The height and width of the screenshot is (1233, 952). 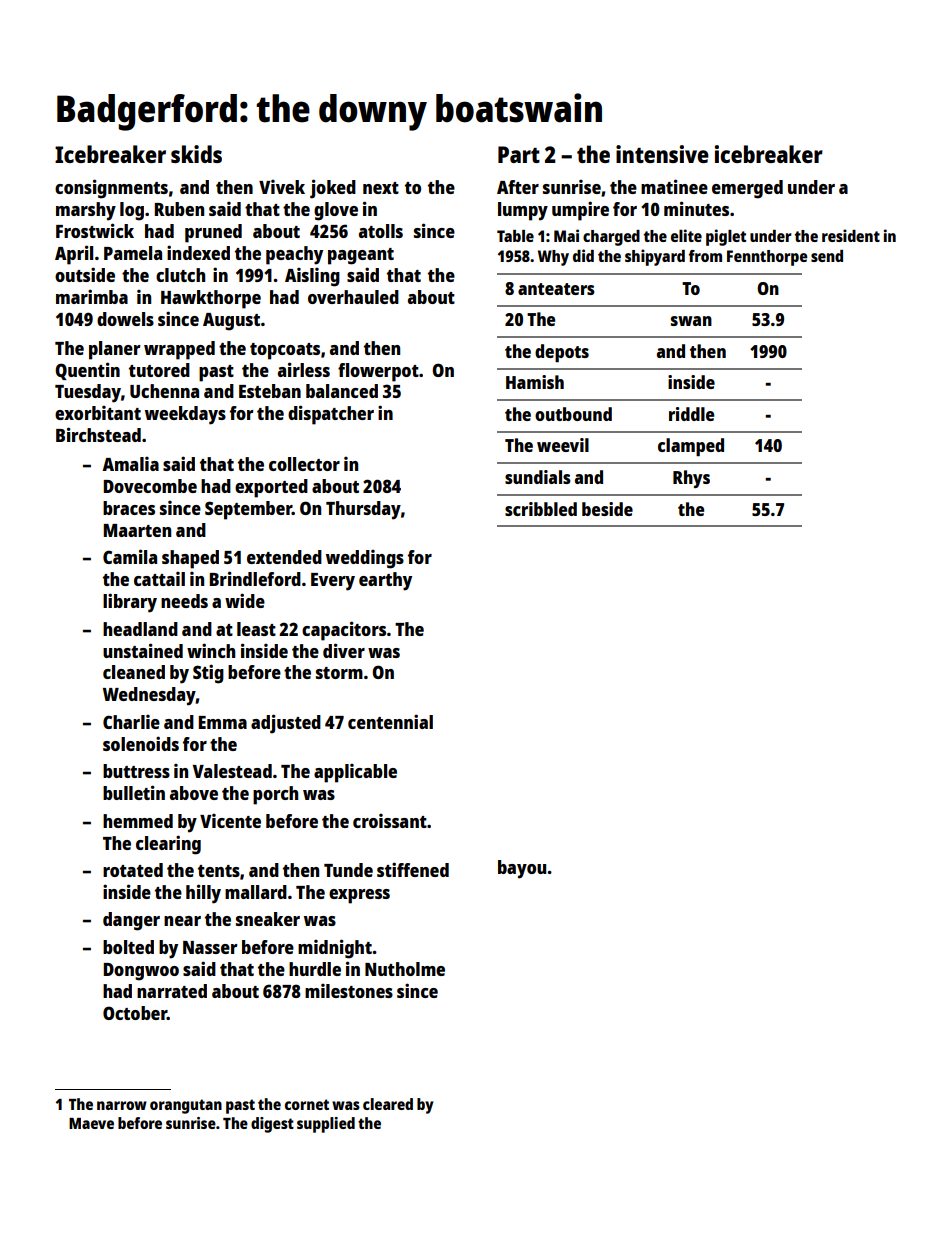 I want to click on Rhys, so click(x=691, y=479).
